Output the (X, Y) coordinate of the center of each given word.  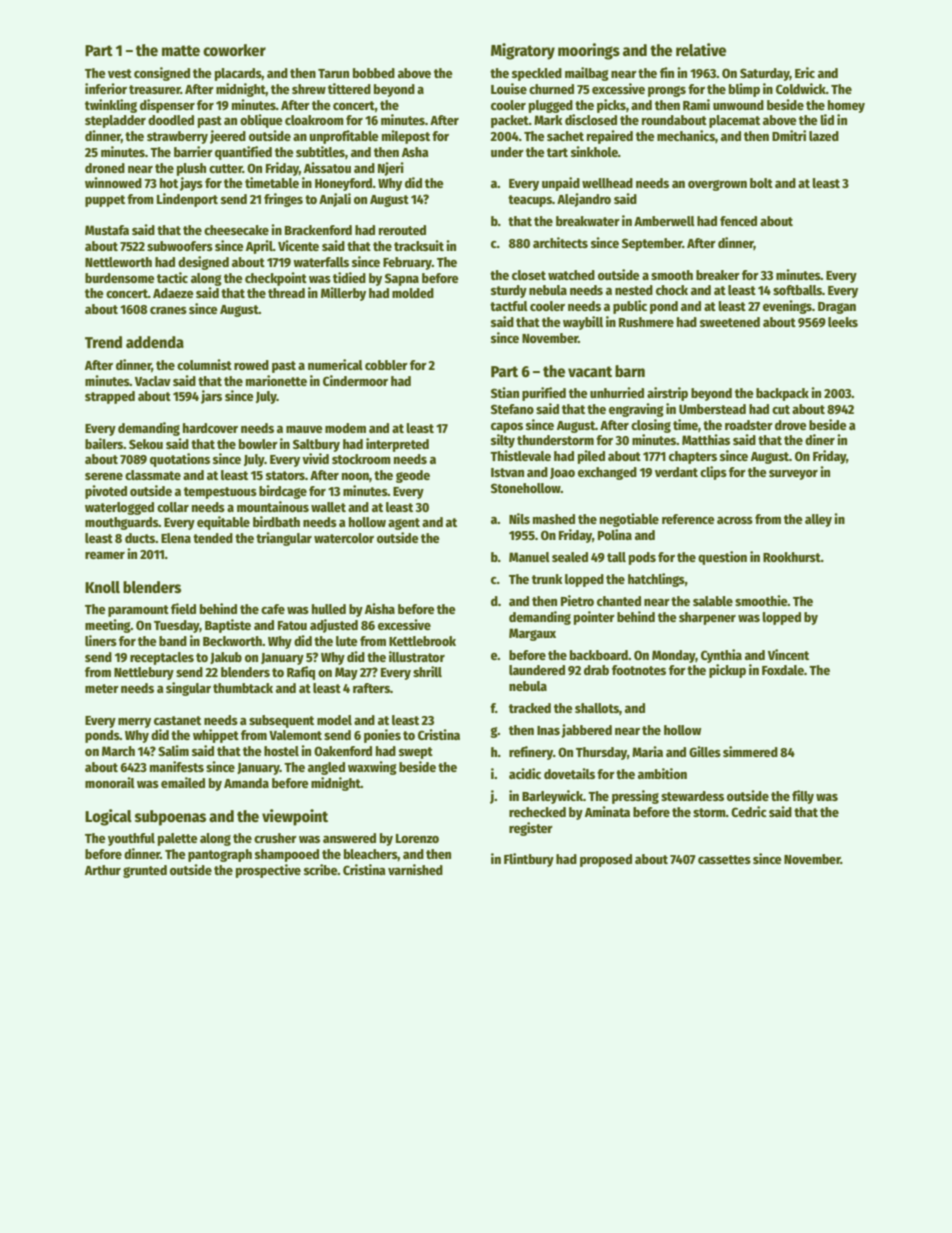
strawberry (177, 137)
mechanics (686, 135)
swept (416, 753)
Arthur (103, 870)
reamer (105, 555)
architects (560, 242)
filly (803, 797)
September (652, 244)
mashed (554, 519)
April (259, 247)
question (722, 558)
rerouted (402, 230)
